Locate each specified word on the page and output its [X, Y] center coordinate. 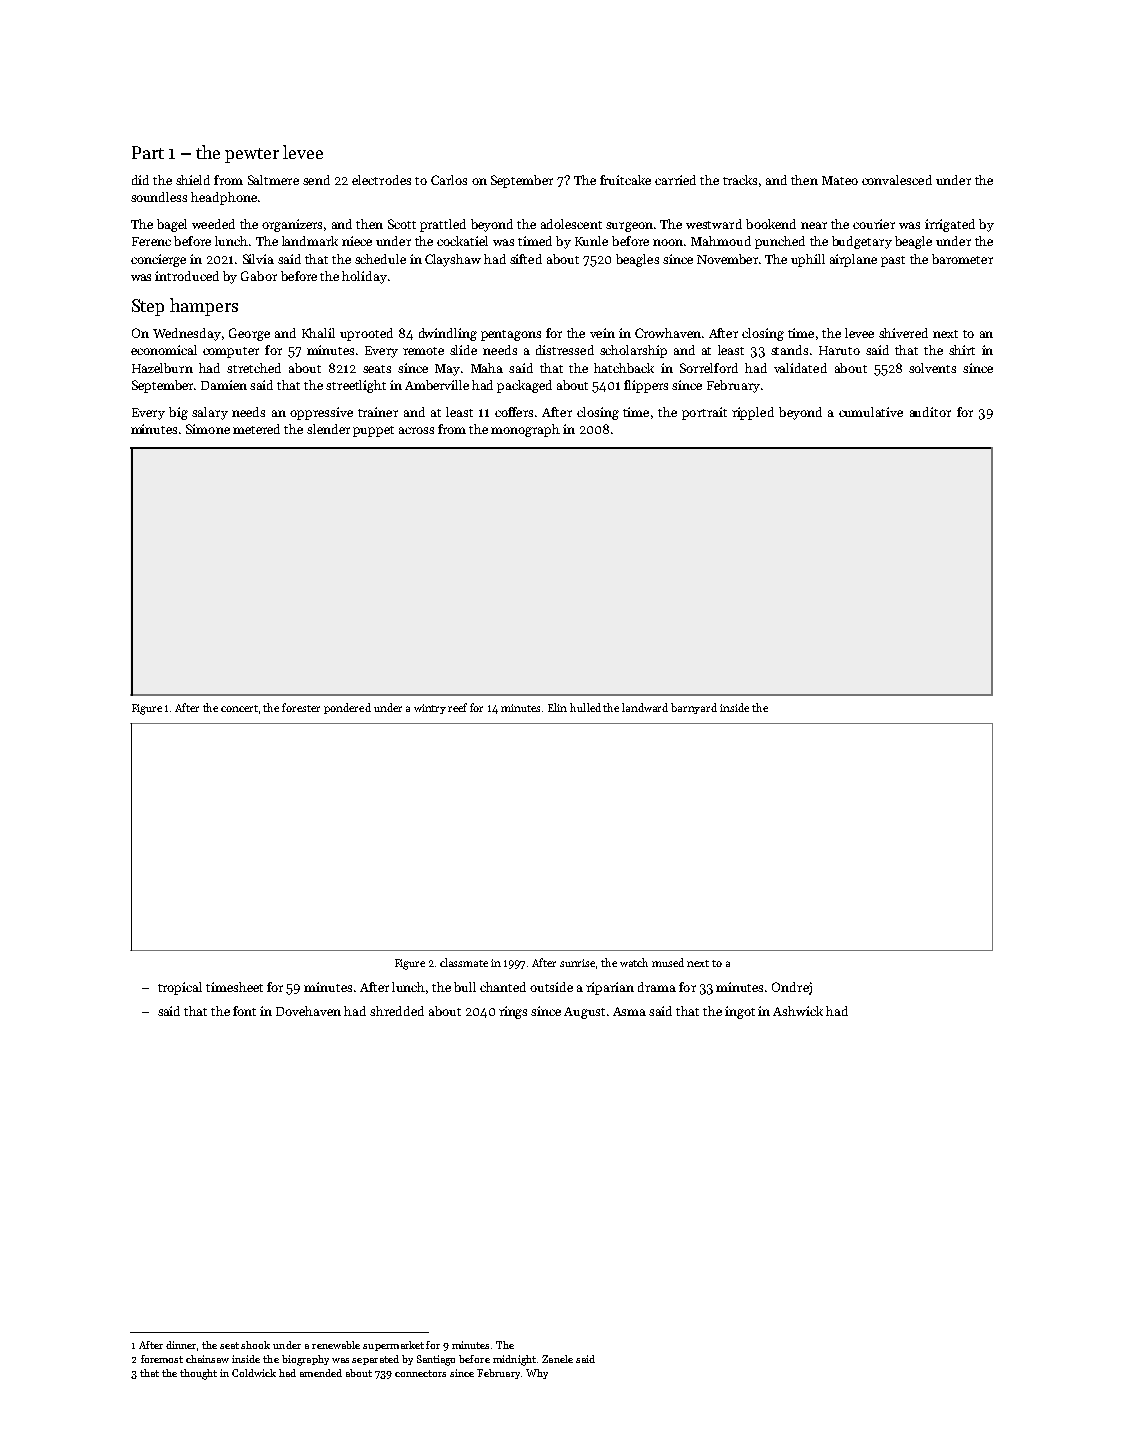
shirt [962, 350]
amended [321, 1373]
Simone [208, 429]
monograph [525, 430]
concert [239, 708]
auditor [930, 412]
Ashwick [798, 1011]
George [249, 334]
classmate [464, 962]
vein [602, 333]
